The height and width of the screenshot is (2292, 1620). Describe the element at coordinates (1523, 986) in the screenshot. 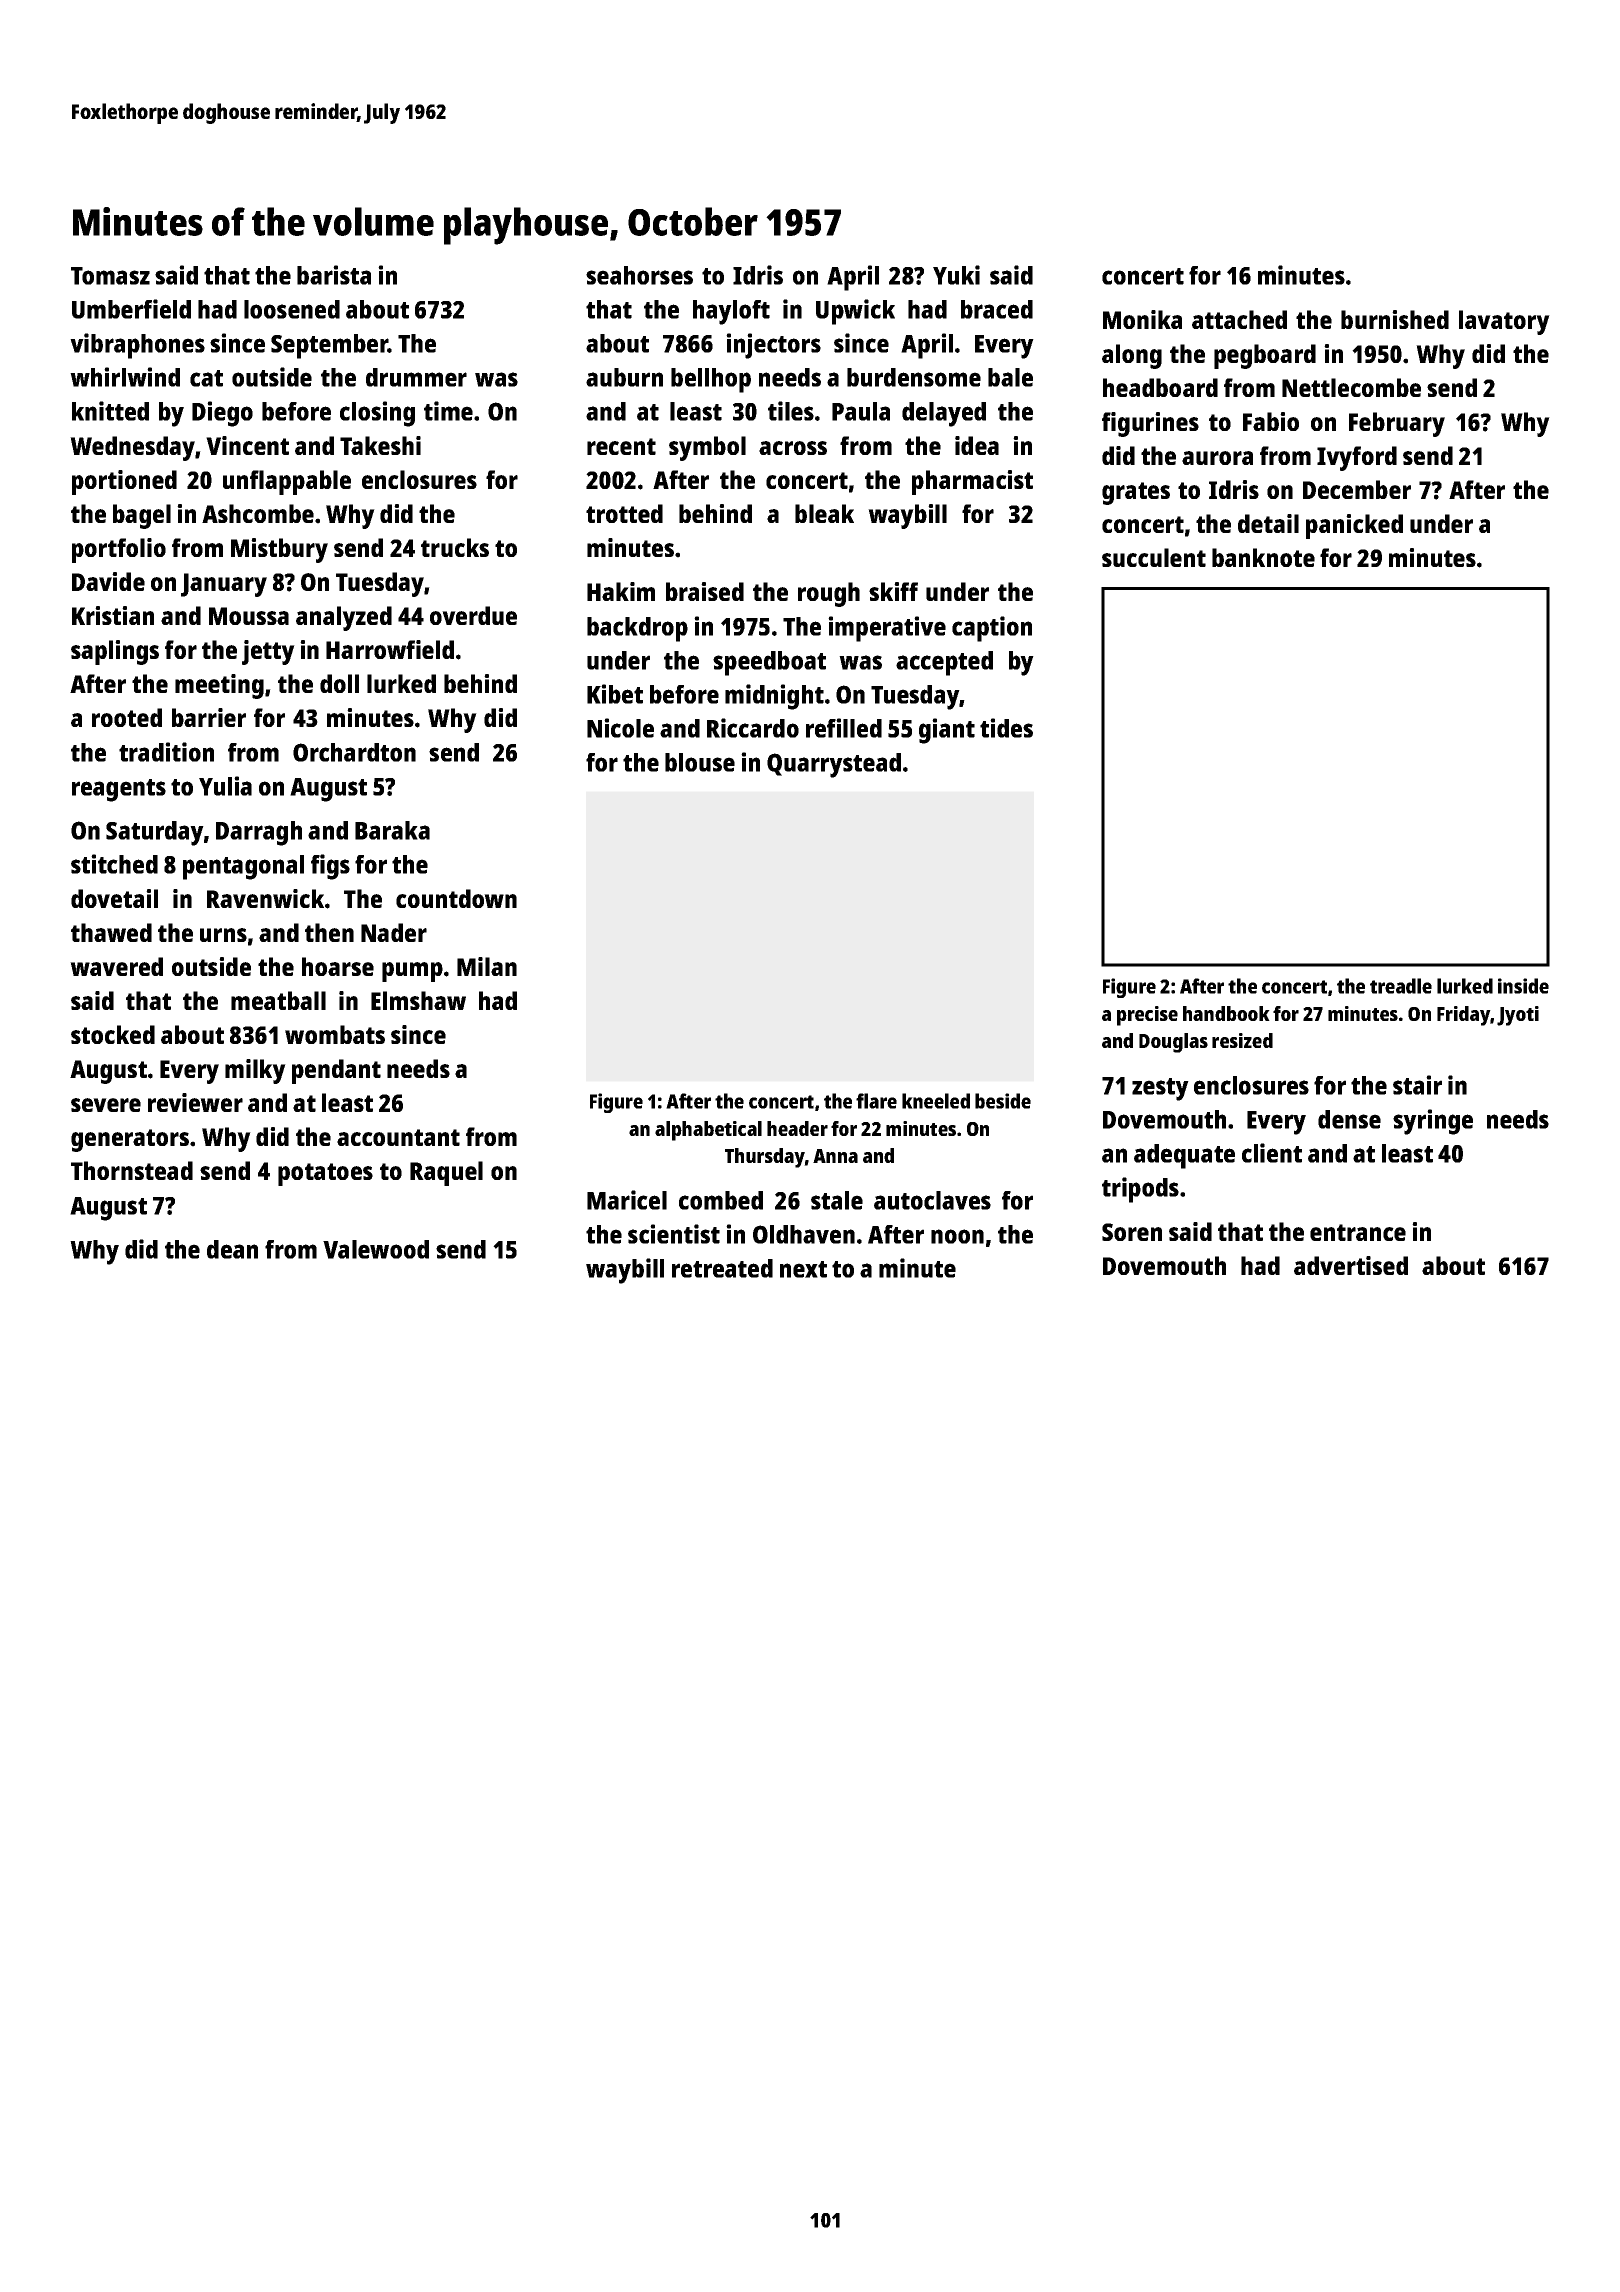

I see `inside` at that location.
